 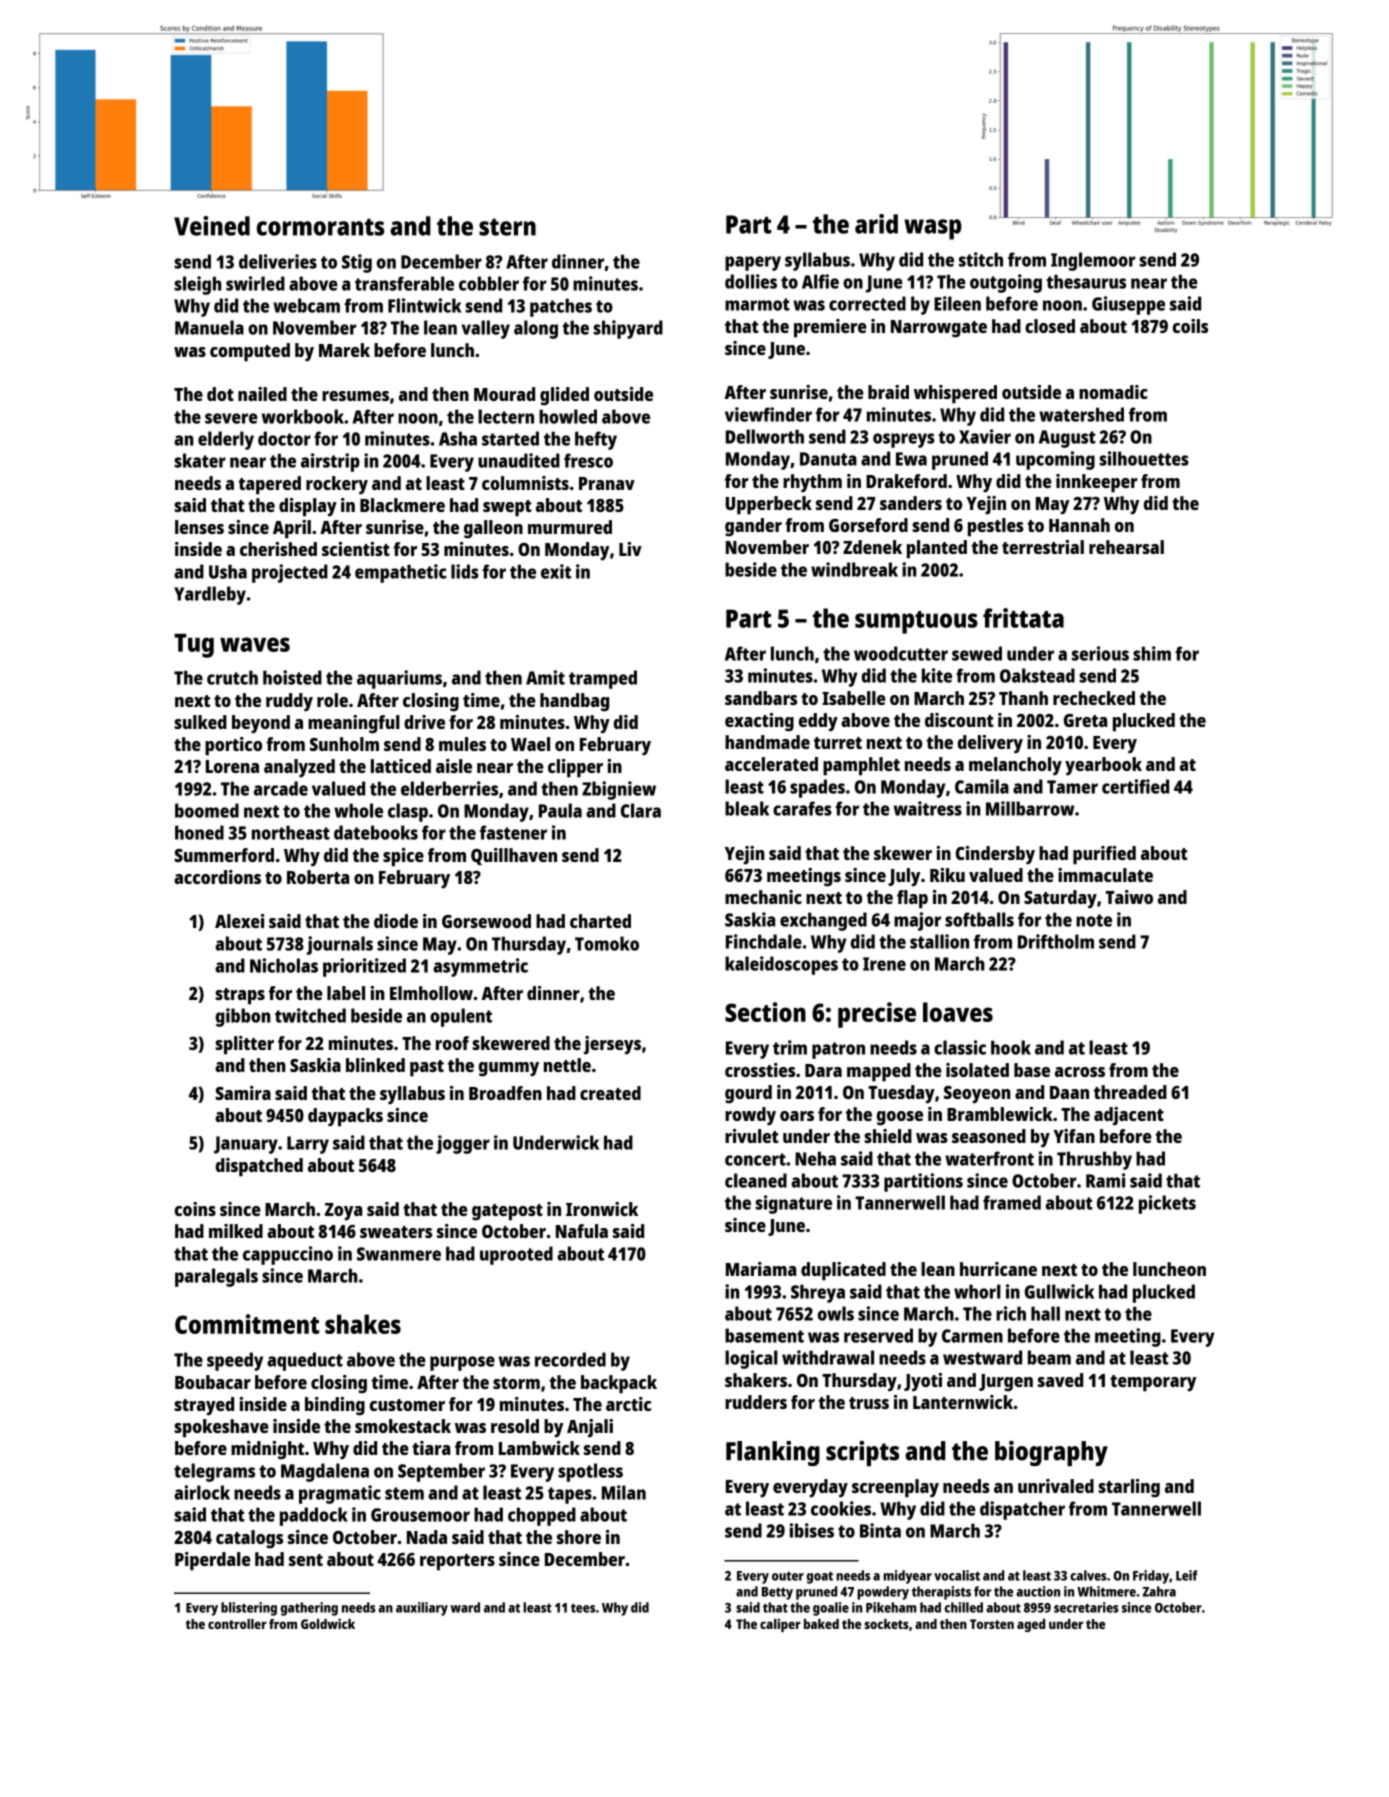 What do you see at coordinates (756, 1402) in the image?
I see `rudders` at bounding box center [756, 1402].
